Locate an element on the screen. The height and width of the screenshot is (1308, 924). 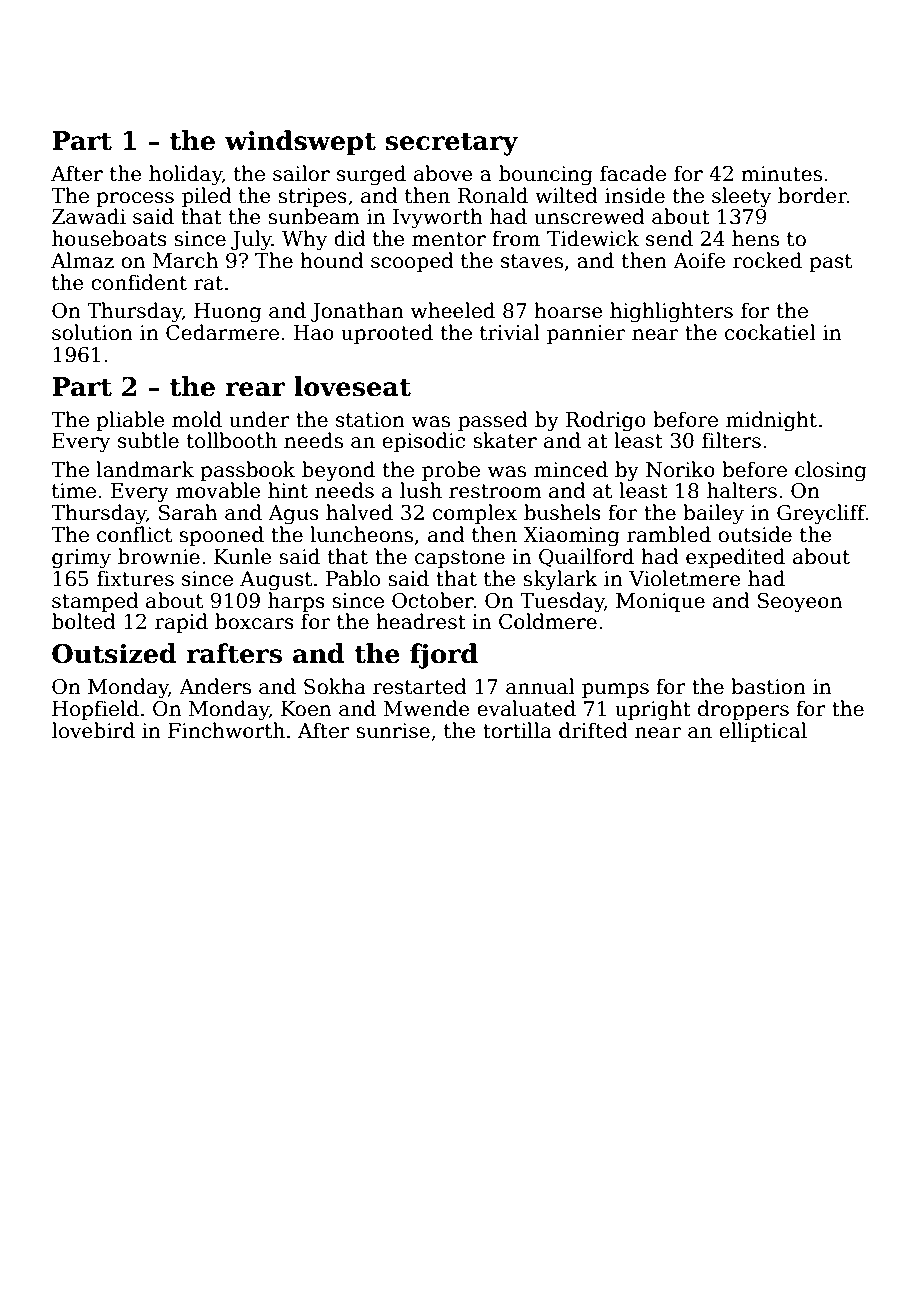
Xiaoming is located at coordinates (571, 537).
